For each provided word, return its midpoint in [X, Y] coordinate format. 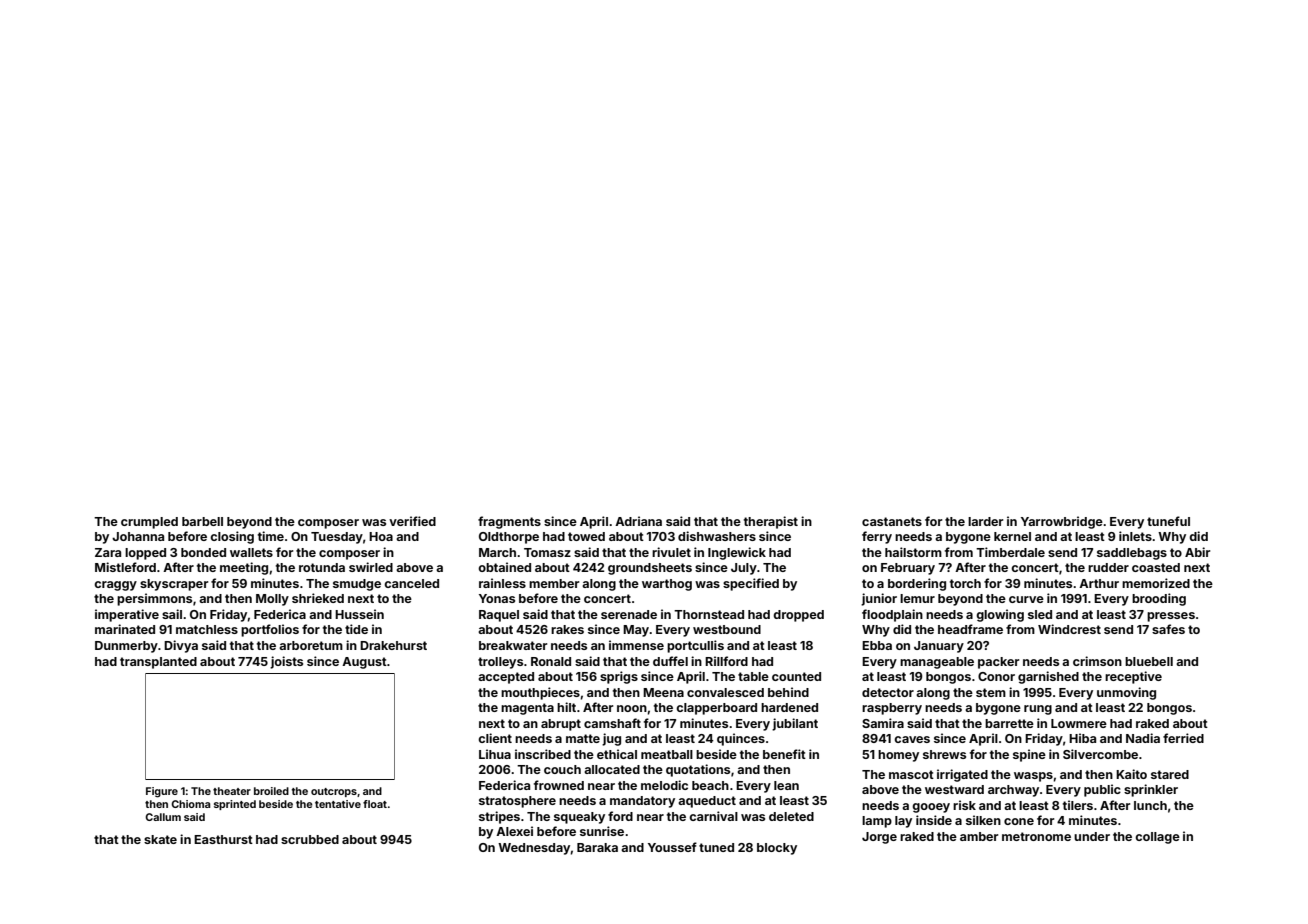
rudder [1108, 567]
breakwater [513, 645]
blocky [777, 849]
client [495, 738]
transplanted [158, 663]
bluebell [1149, 661]
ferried [1183, 738]
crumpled [149, 523]
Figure [162, 792]
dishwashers [717, 536]
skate [160, 839]
